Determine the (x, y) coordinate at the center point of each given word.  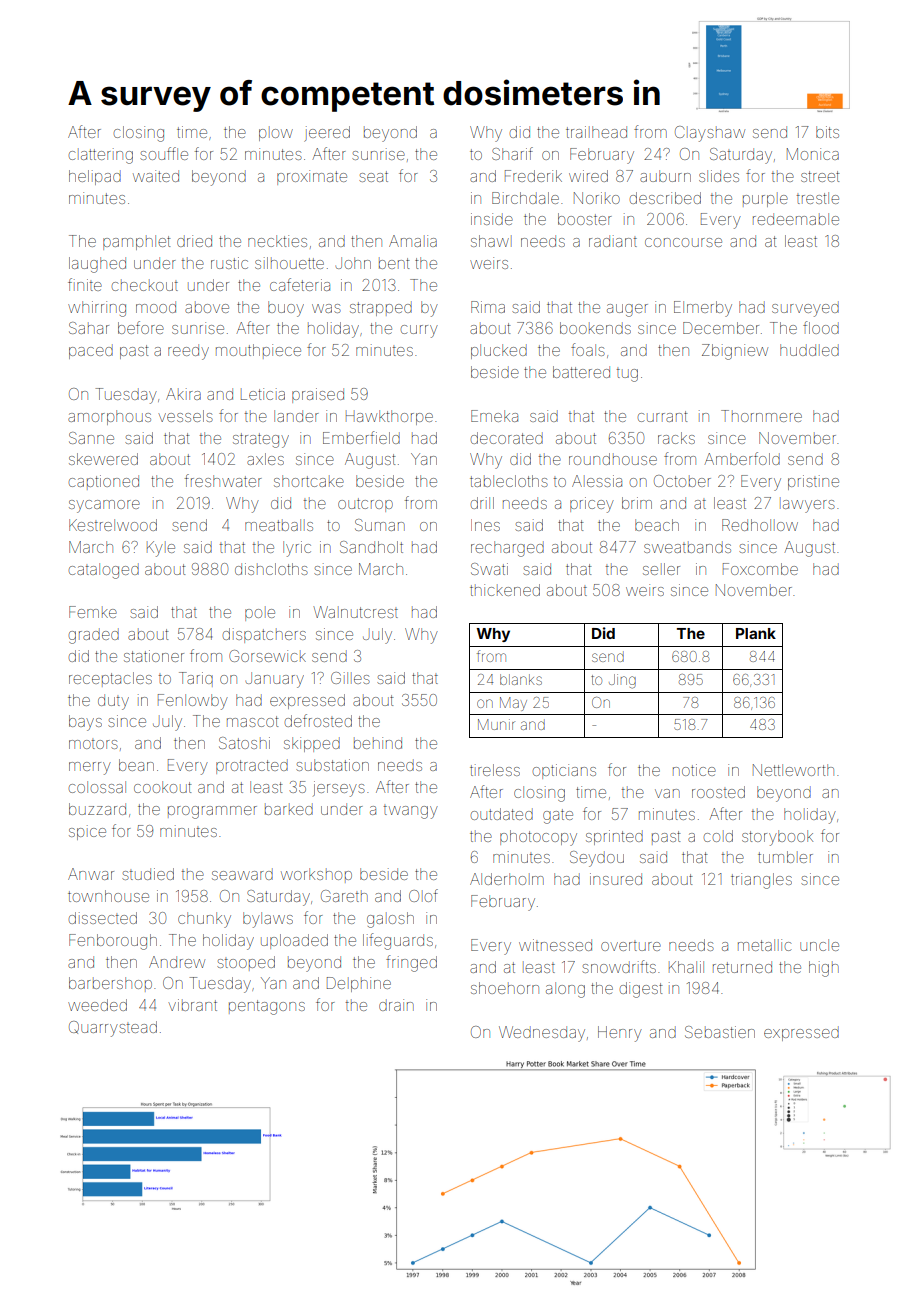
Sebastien (720, 1032)
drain (396, 1005)
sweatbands (687, 547)
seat (373, 176)
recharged (507, 549)
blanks (521, 679)
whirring (97, 309)
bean (136, 765)
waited (156, 176)
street (820, 176)
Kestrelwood (113, 525)
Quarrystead (113, 1029)
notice (694, 770)
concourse (683, 242)
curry (419, 331)
